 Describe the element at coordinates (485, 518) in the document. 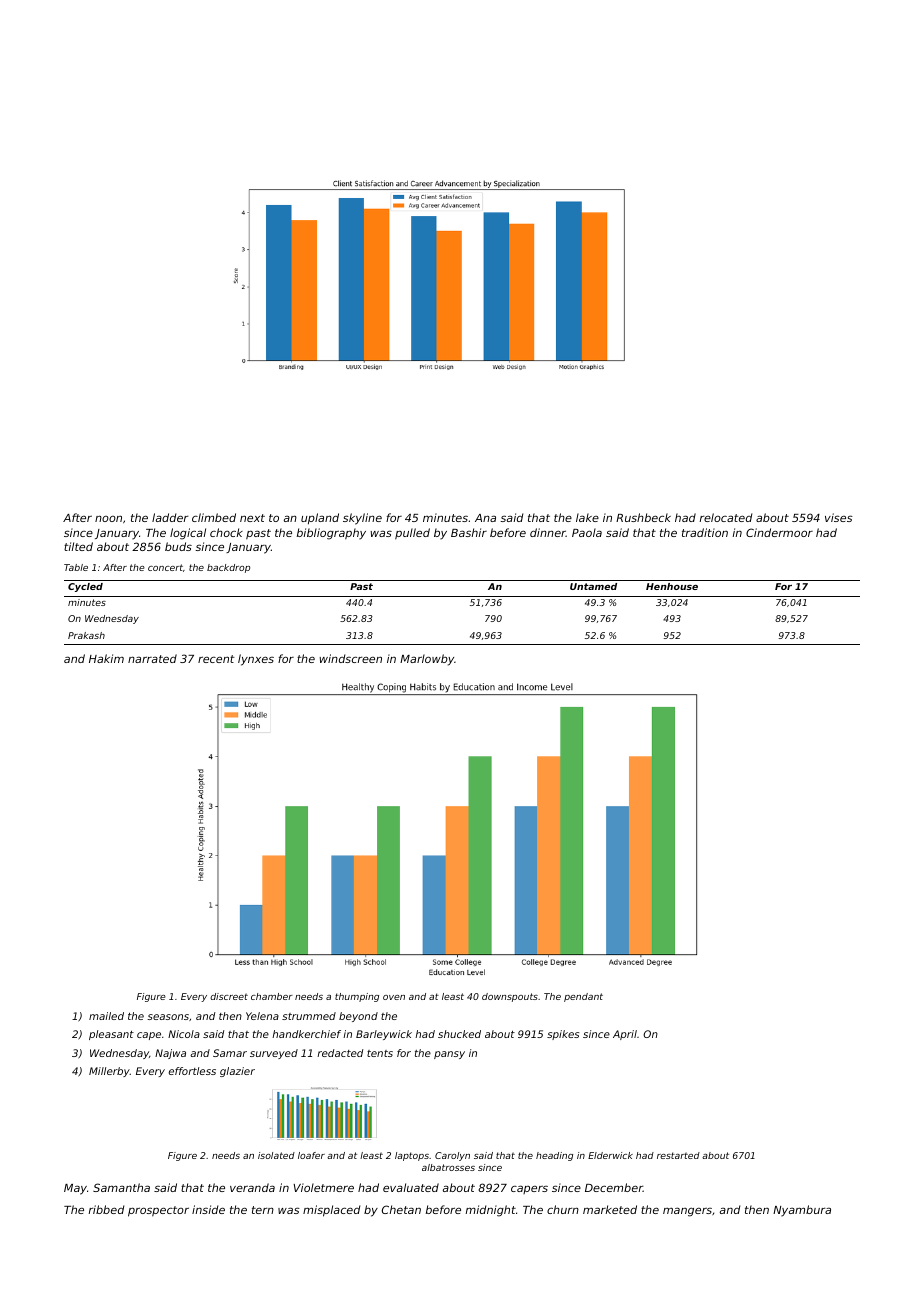

I see `Ana` at that location.
